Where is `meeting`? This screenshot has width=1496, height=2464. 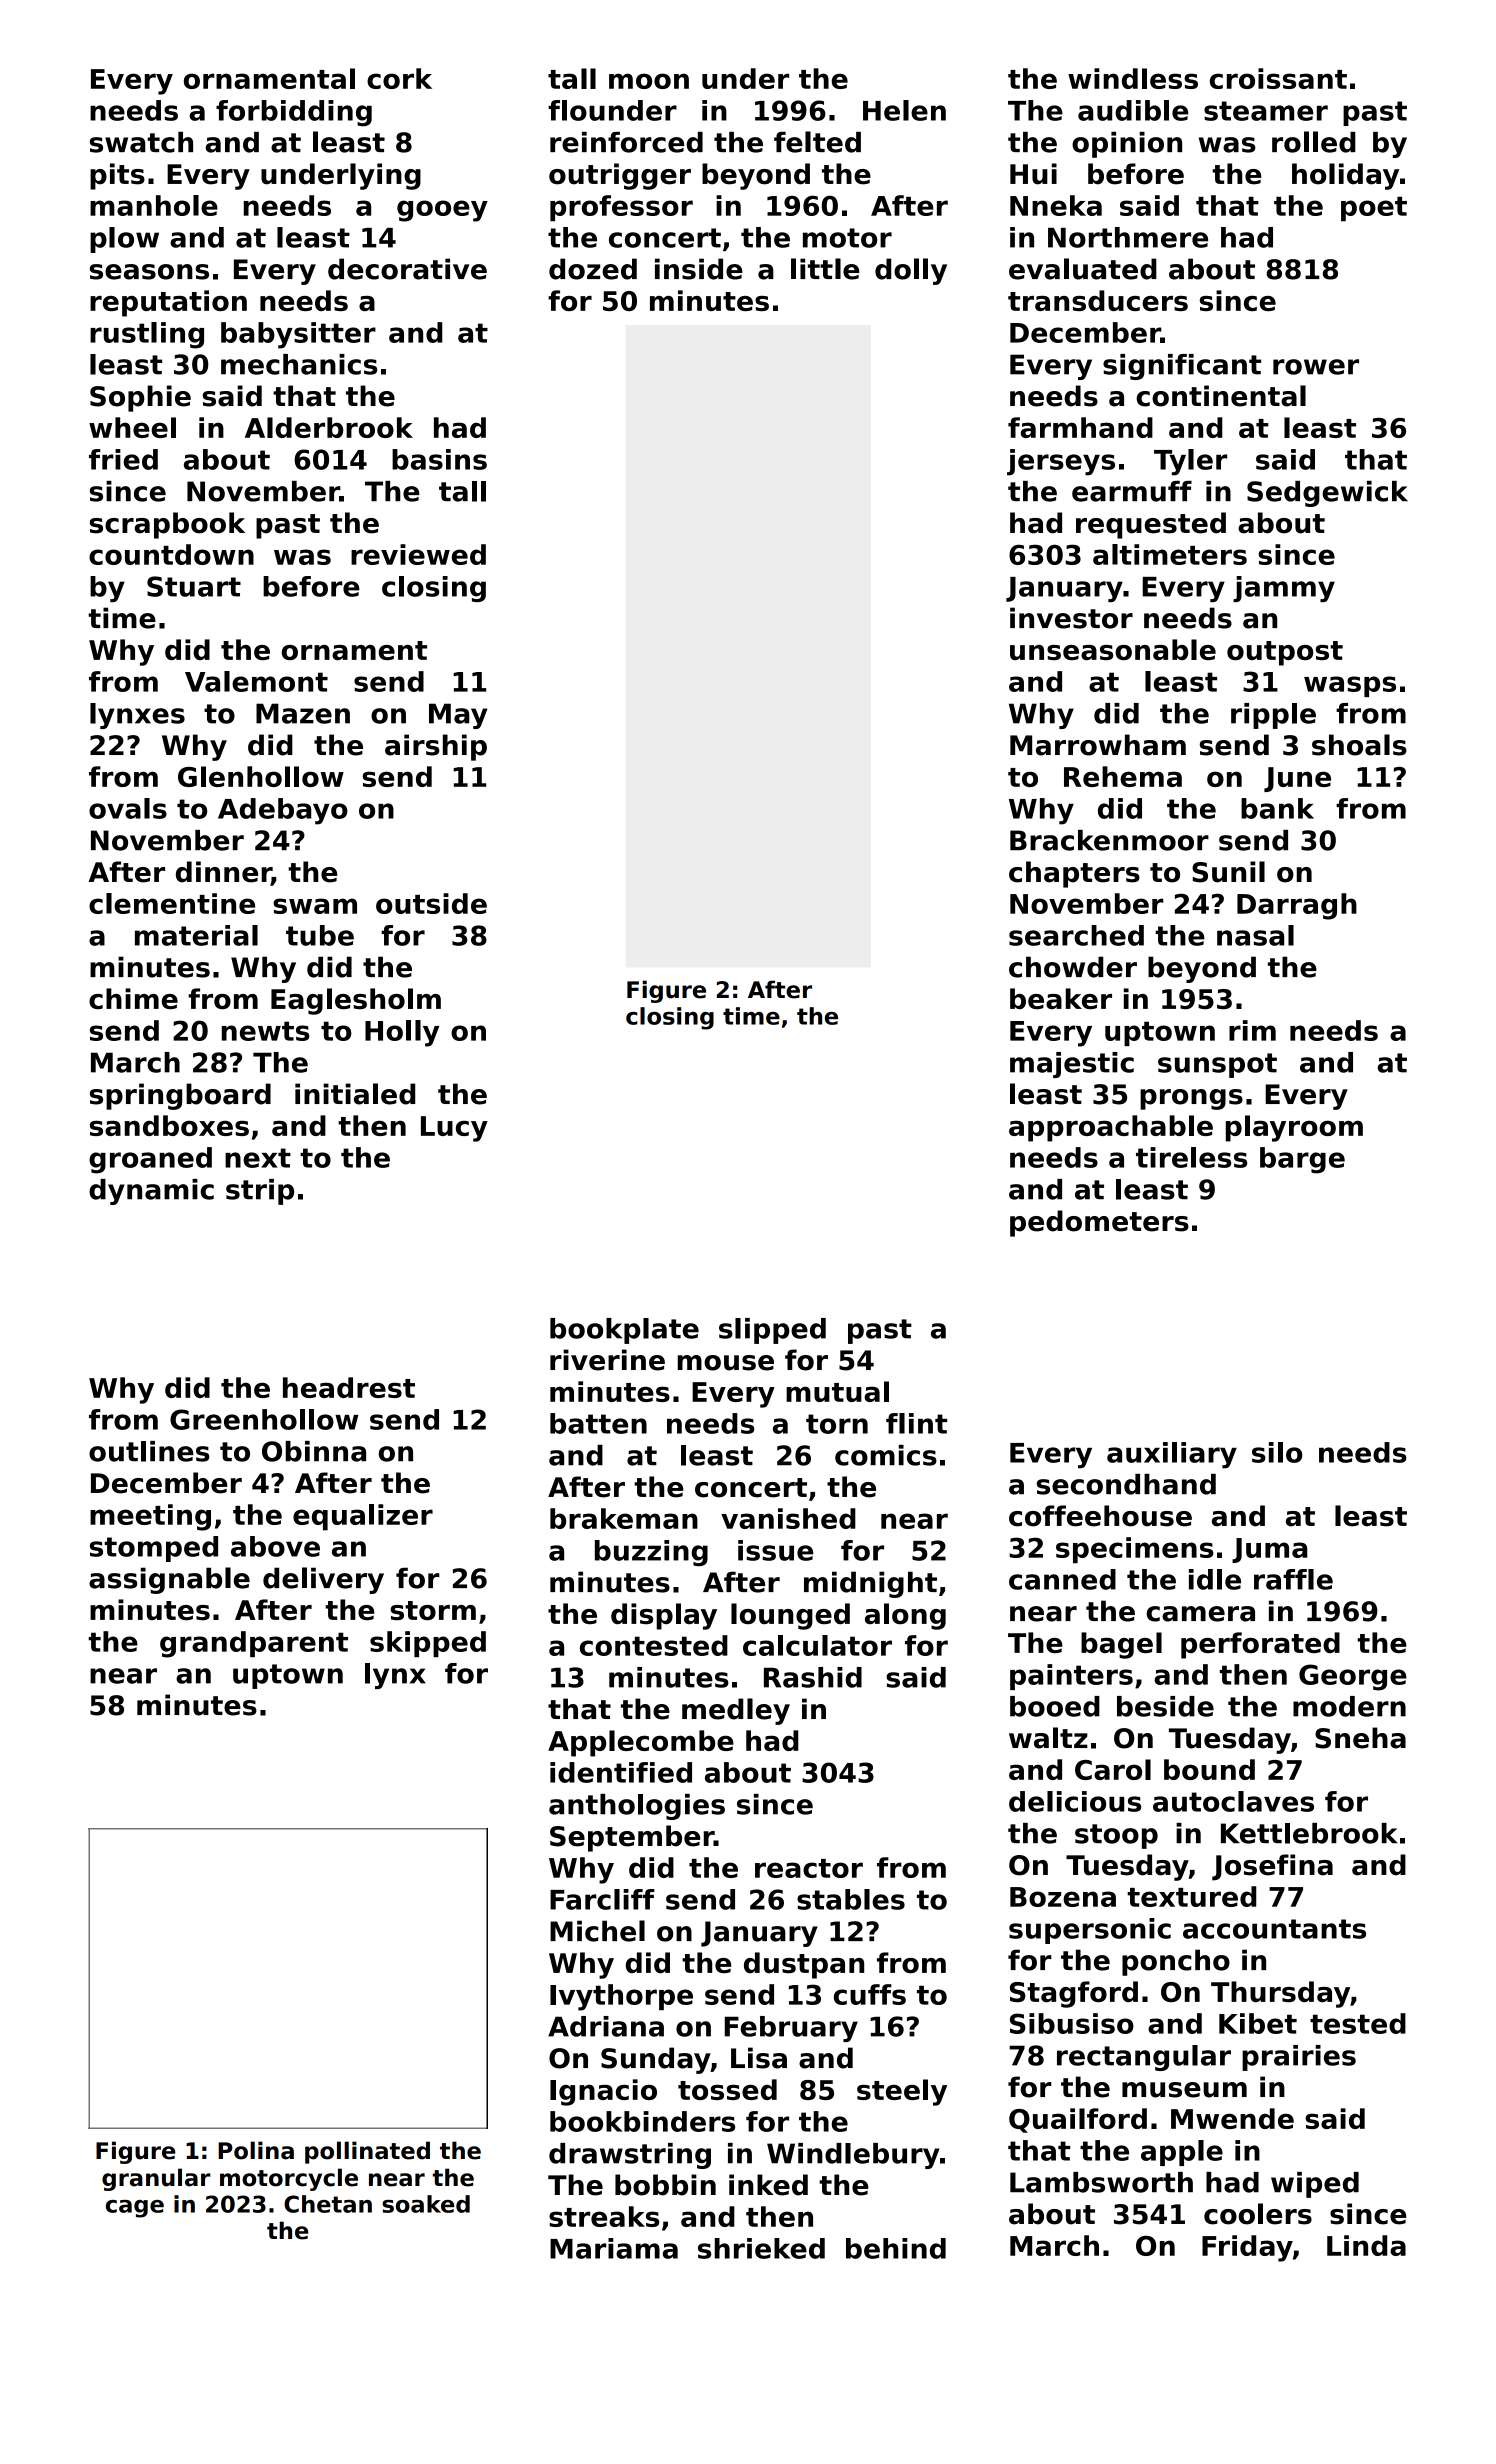 meeting is located at coordinates (150, 1517).
